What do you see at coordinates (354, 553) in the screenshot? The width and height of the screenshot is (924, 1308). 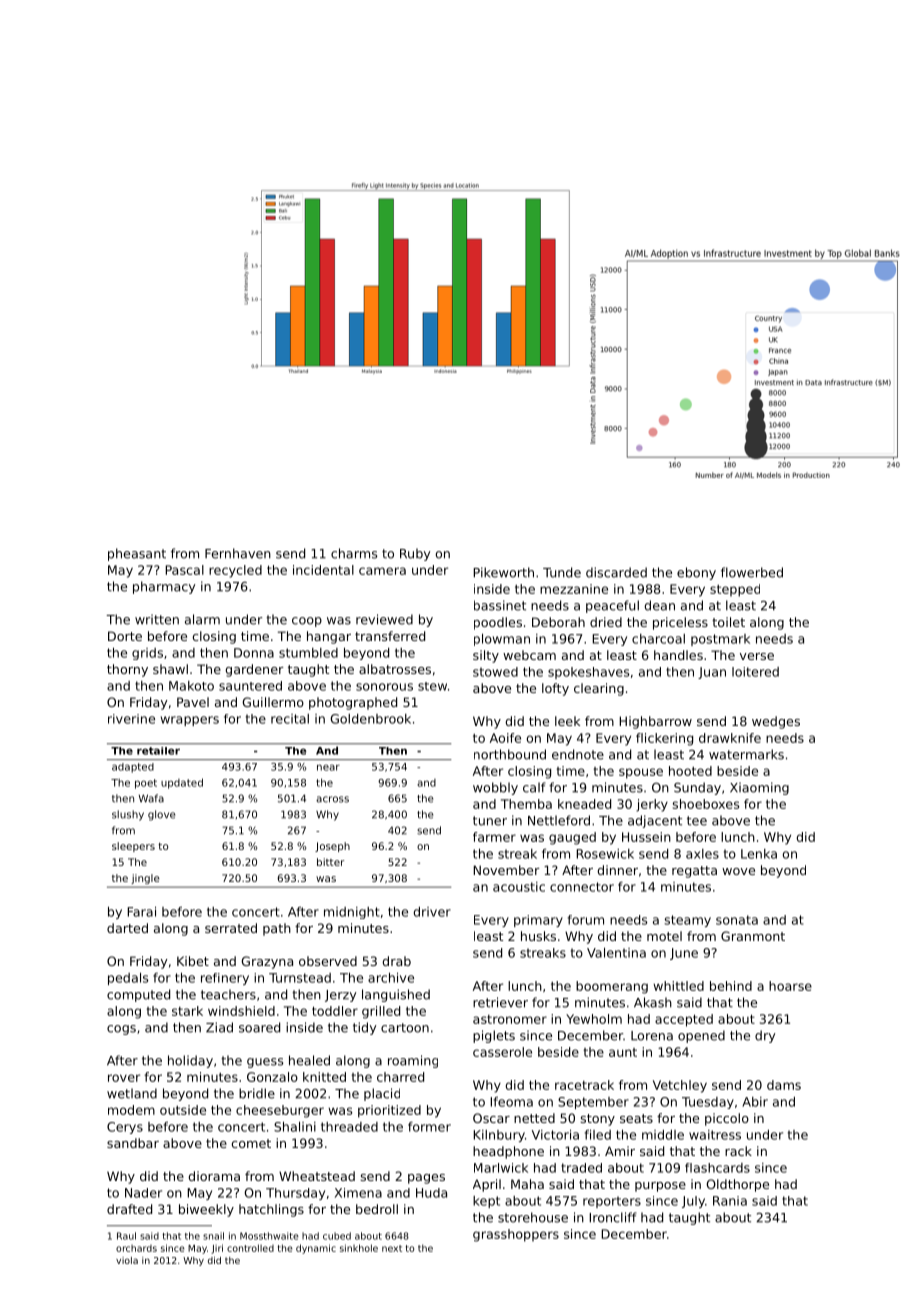 I see `charms` at bounding box center [354, 553].
